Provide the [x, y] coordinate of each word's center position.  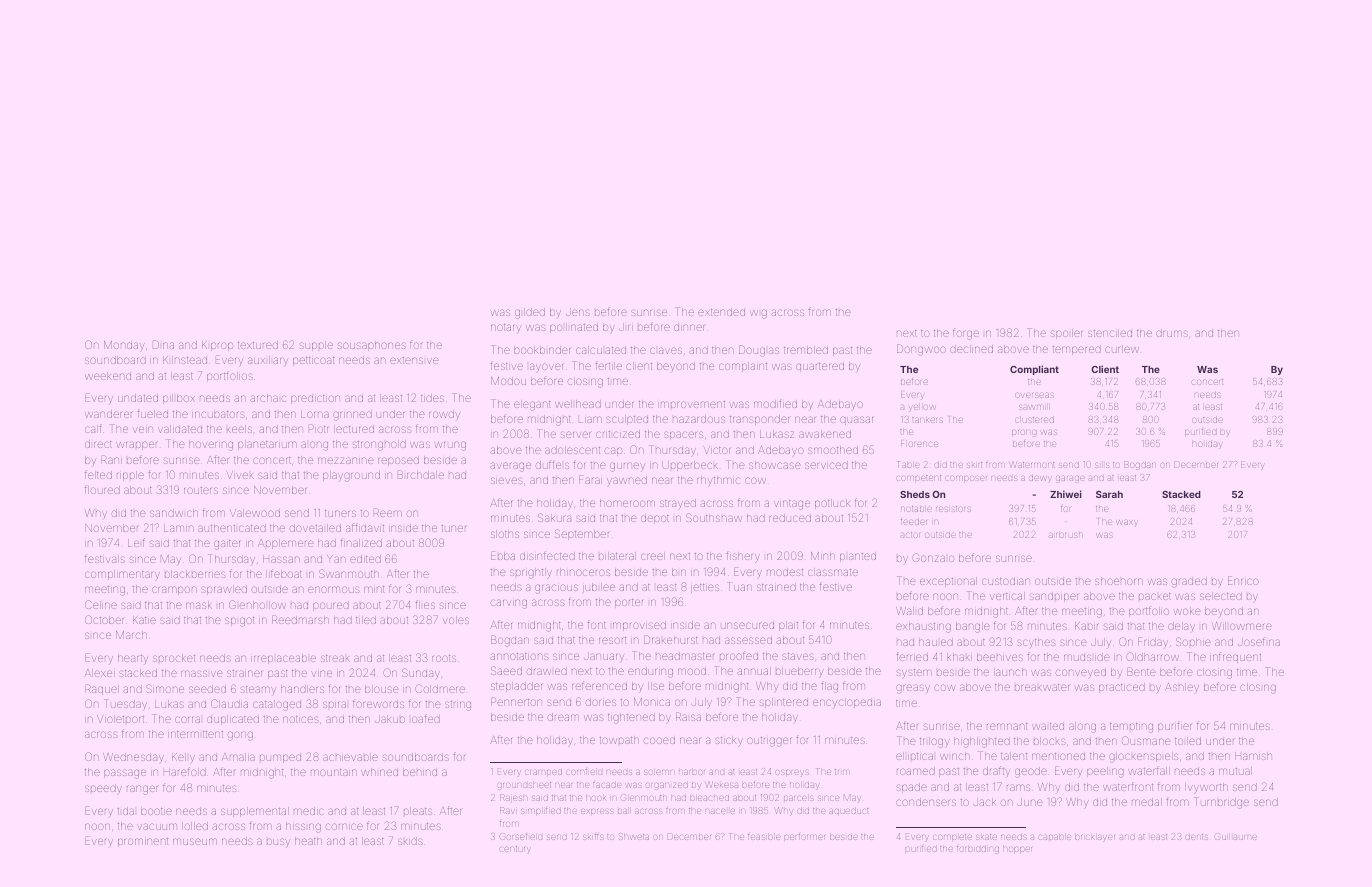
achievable [350, 757]
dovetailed [315, 528]
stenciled [1110, 333]
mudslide [1087, 657]
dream [563, 717]
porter [629, 603]
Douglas [759, 351]
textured [258, 345]
